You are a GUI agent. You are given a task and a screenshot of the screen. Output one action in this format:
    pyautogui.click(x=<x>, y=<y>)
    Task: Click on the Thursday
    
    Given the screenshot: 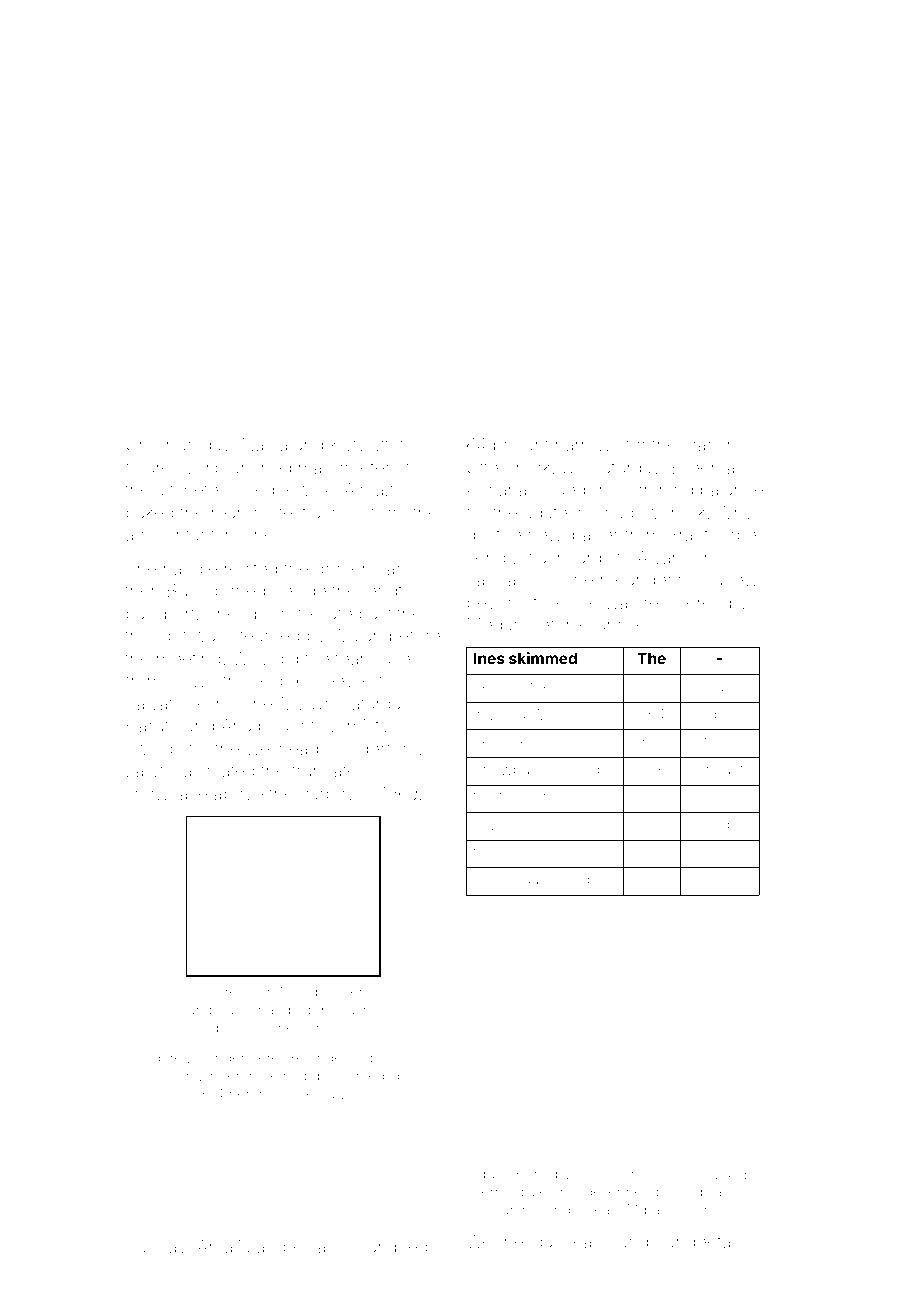 What is the action you would take?
    pyautogui.click(x=193, y=446)
